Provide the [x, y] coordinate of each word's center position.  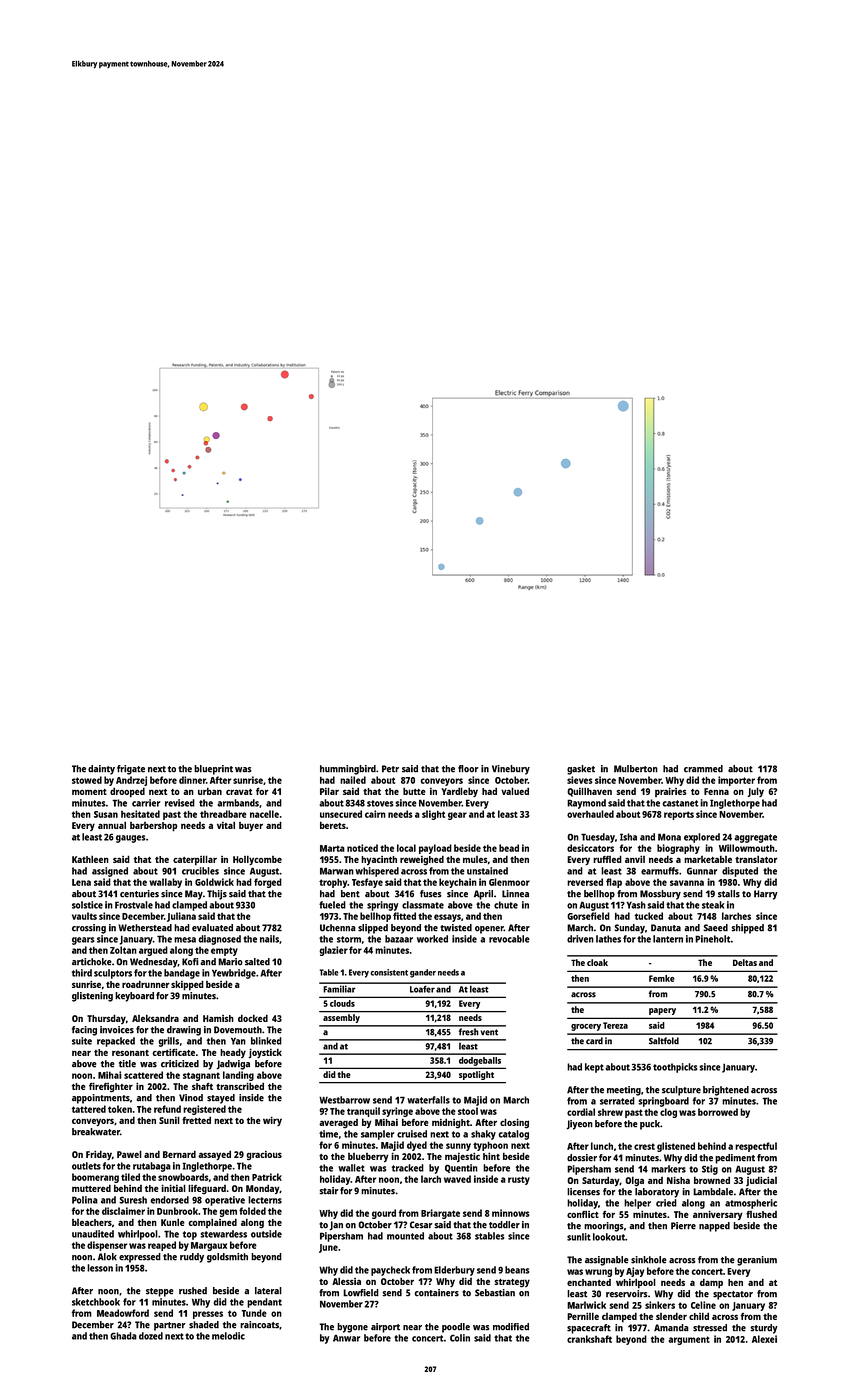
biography [678, 849]
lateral [268, 1291]
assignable [606, 1261]
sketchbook [96, 1302]
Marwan [337, 871]
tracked [408, 1168]
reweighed [422, 860]
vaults [84, 916]
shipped [747, 929]
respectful [756, 1147]
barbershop [153, 827]
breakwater [96, 1132]
